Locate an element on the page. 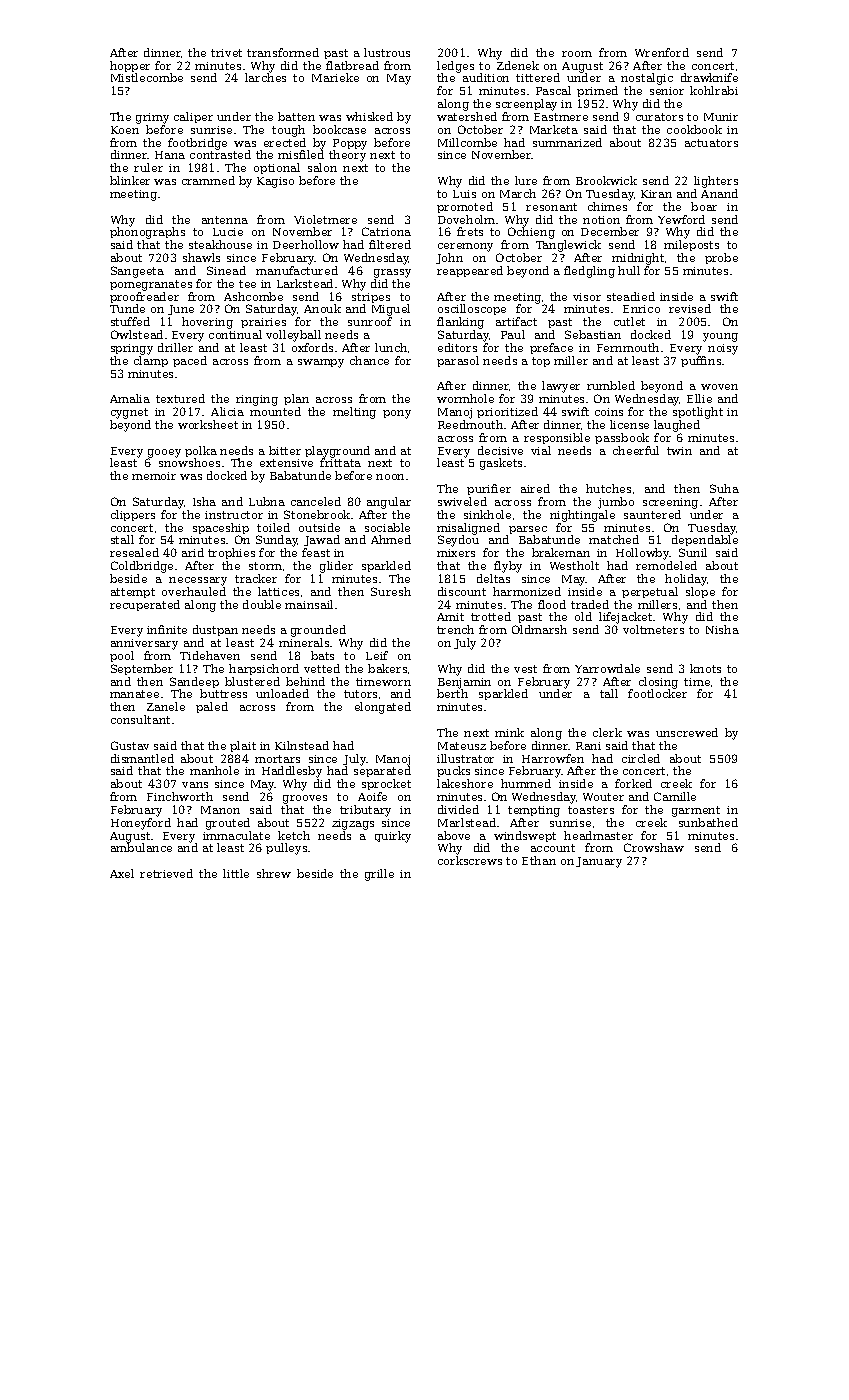  rumbled is located at coordinates (611, 385).
